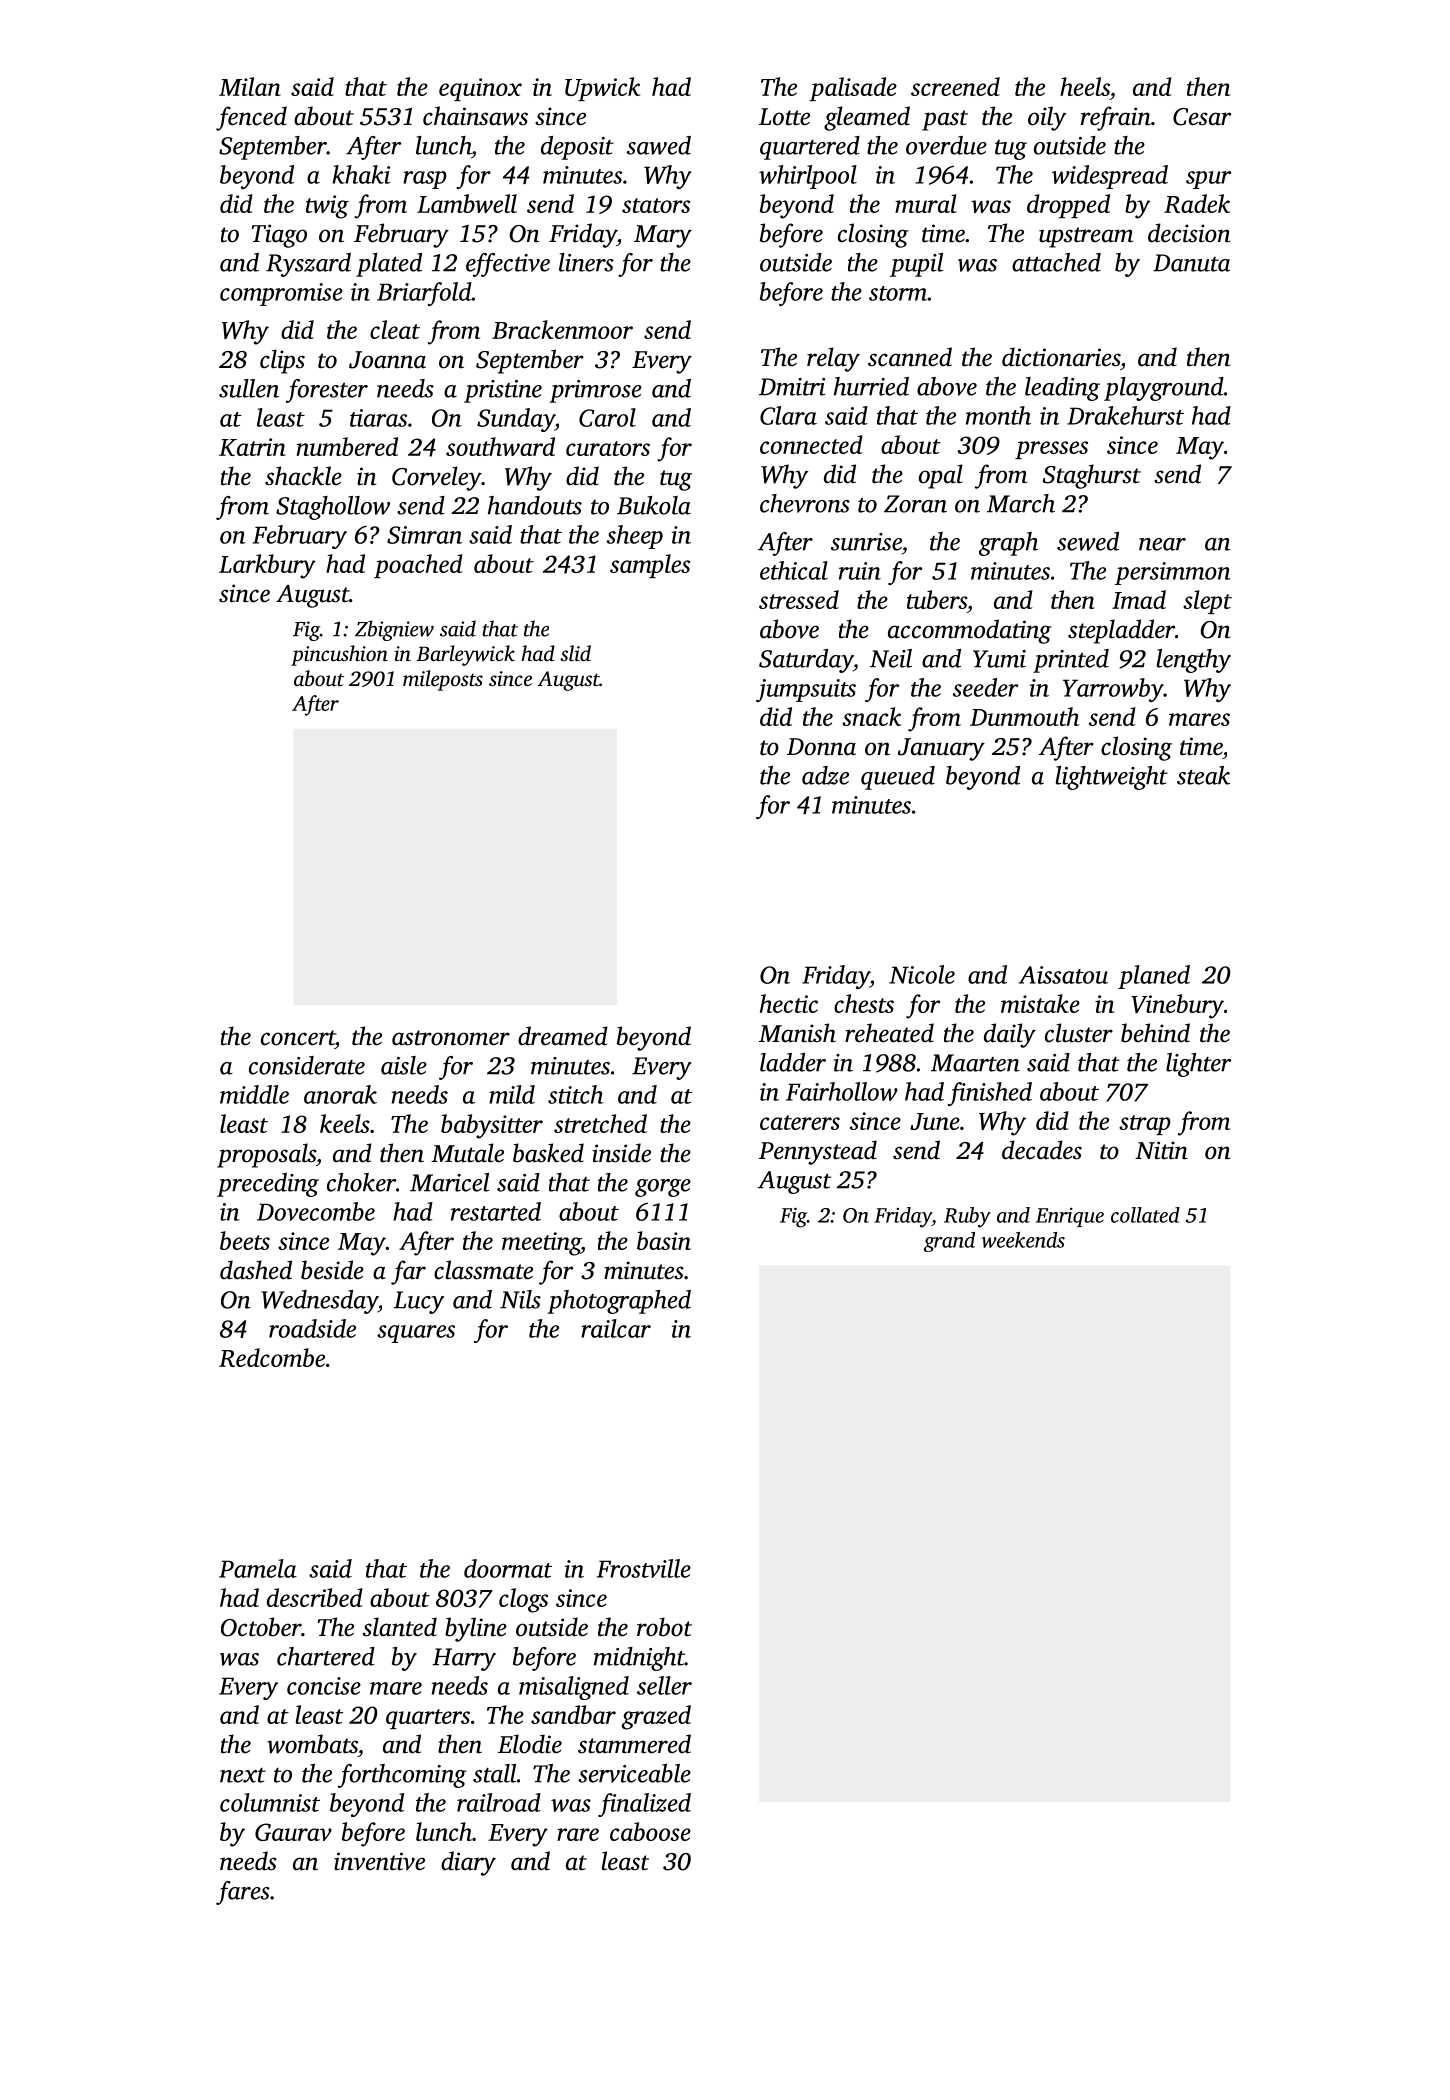  I want to click on dropped, so click(1068, 206).
